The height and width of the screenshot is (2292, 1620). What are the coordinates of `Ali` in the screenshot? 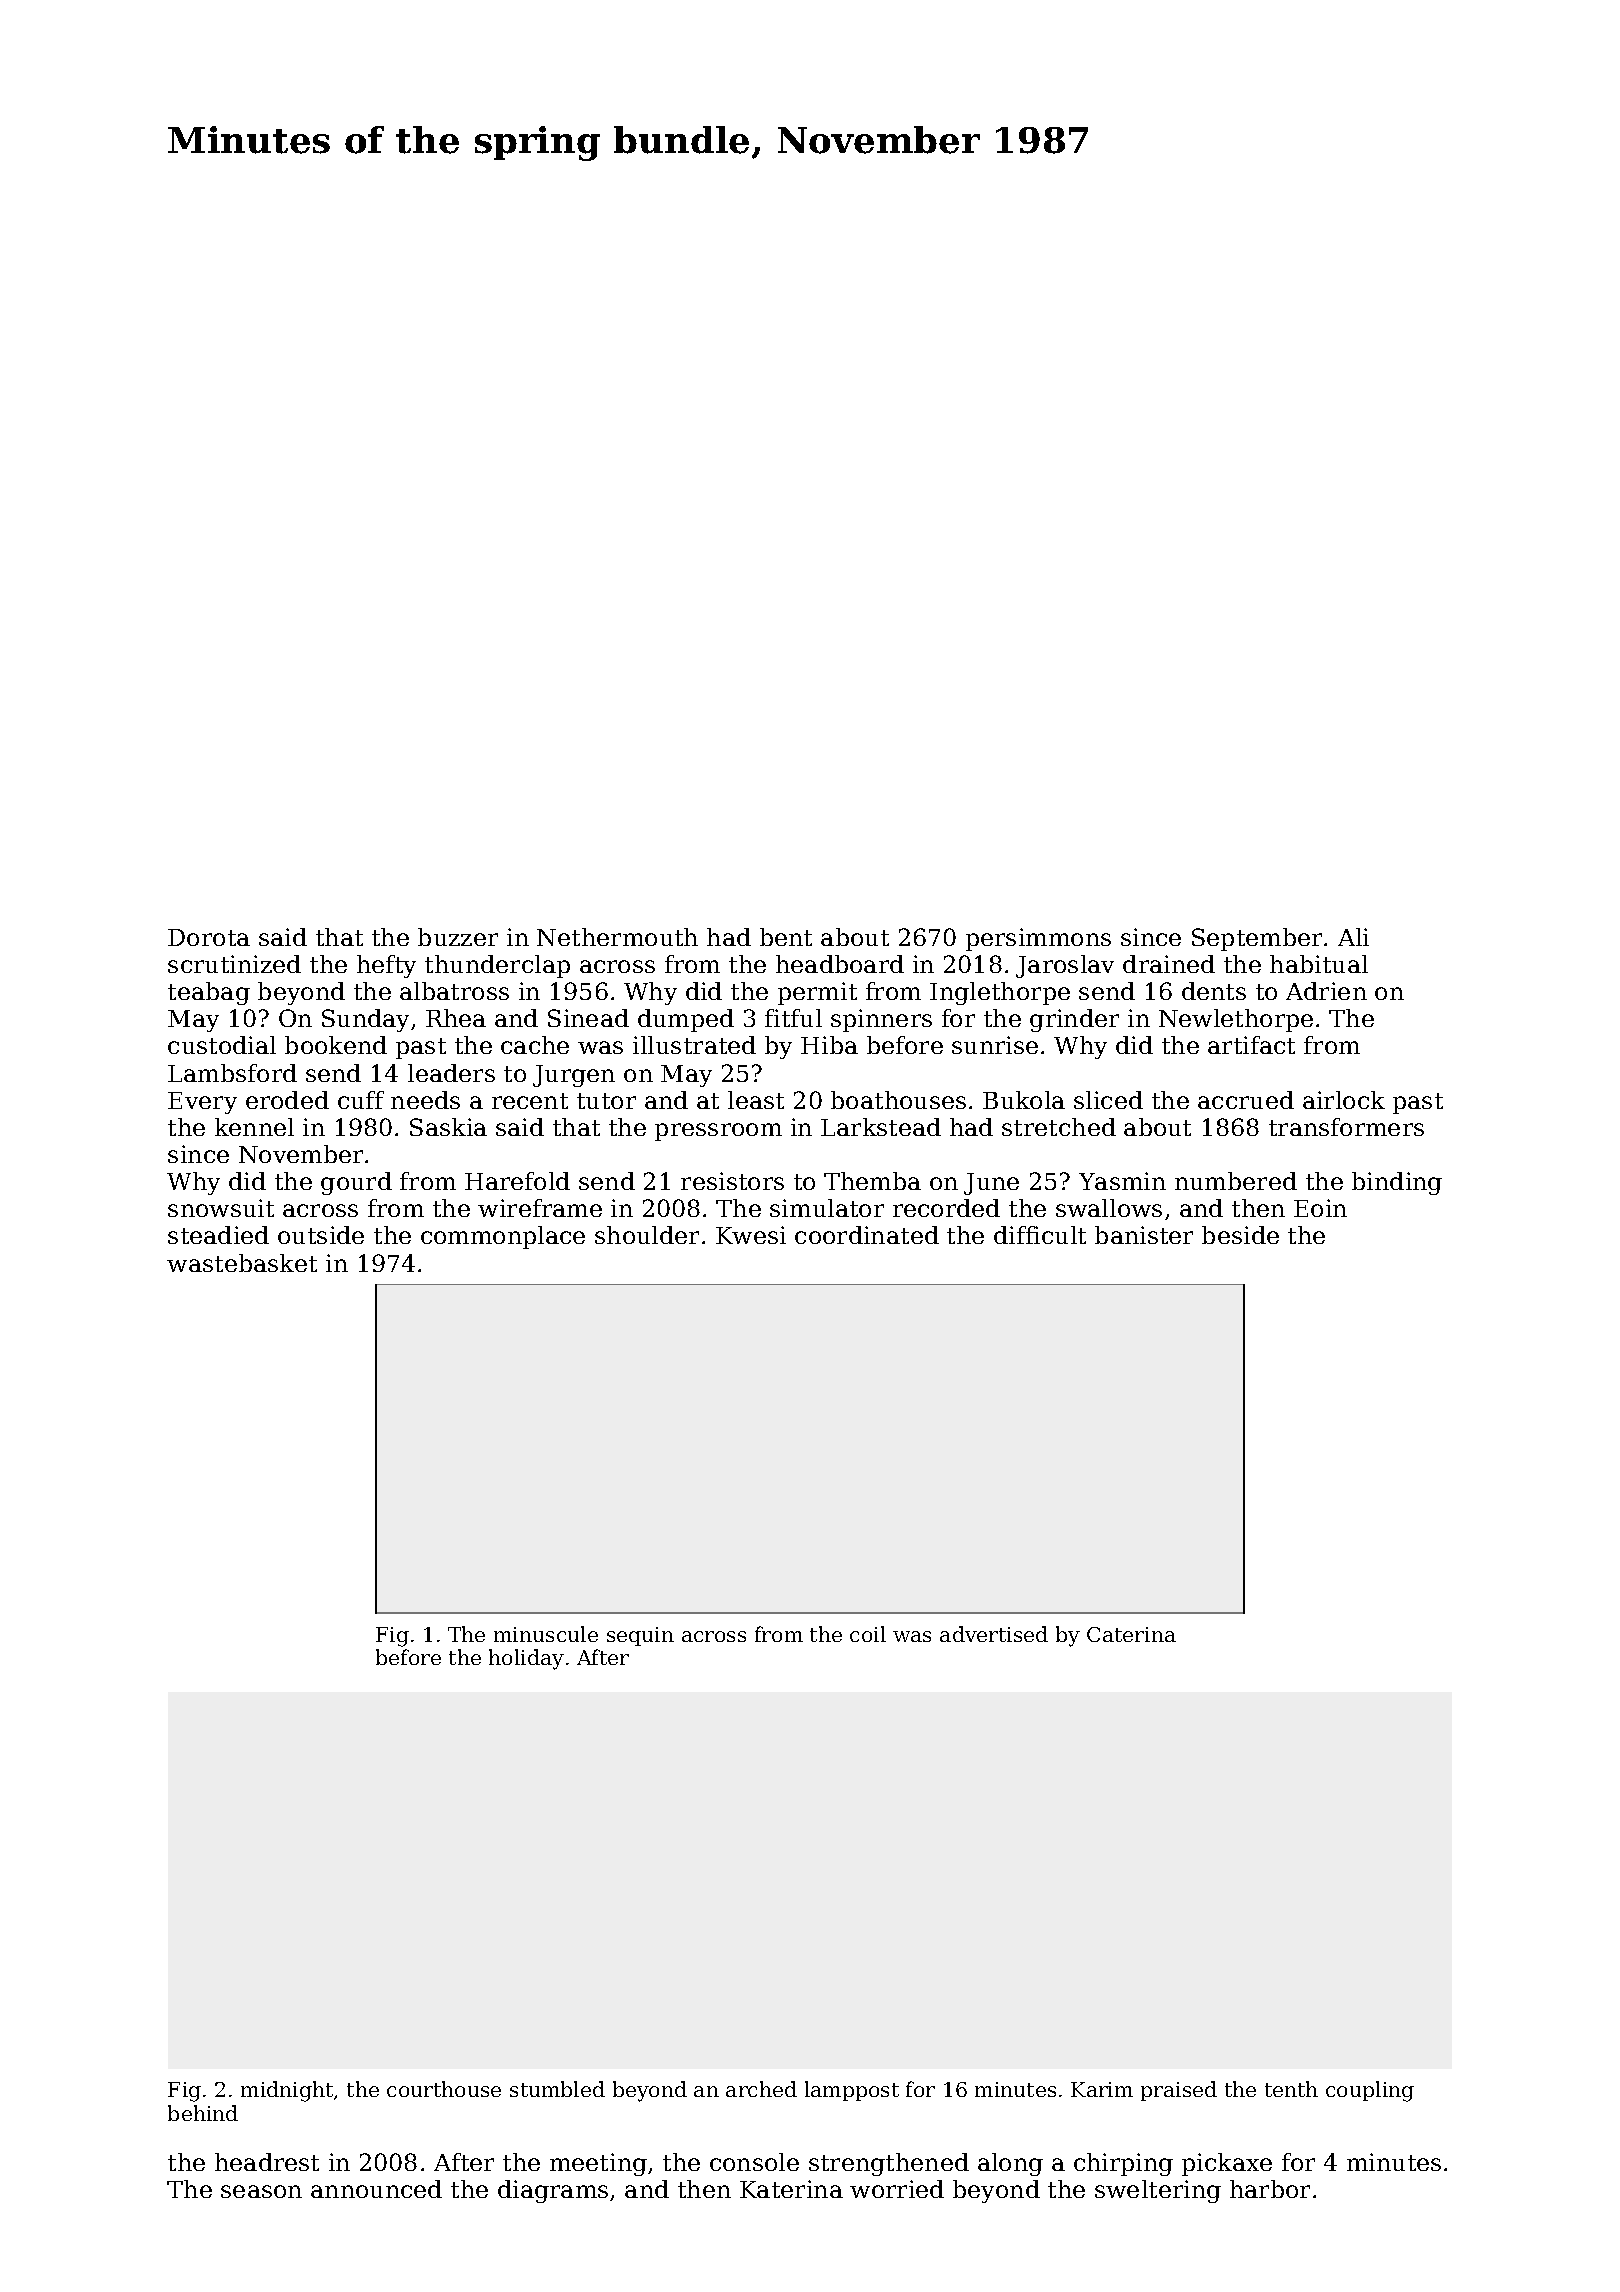 It's located at (1353, 937).
